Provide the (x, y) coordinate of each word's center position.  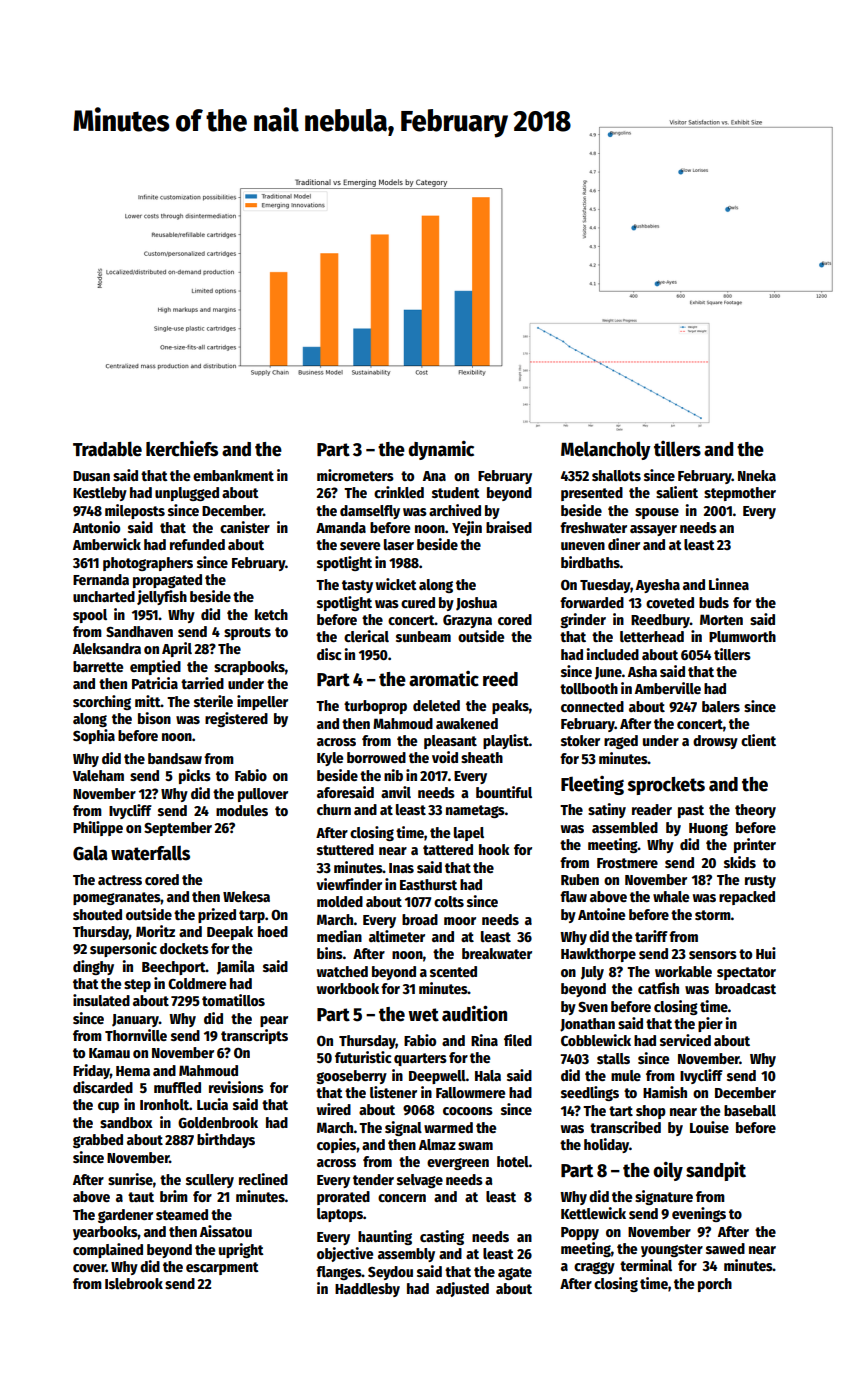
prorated (343, 1198)
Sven (593, 1007)
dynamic (441, 450)
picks (195, 776)
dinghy (93, 967)
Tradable (107, 449)
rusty (760, 881)
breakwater (497, 953)
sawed (725, 1248)
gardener (125, 1216)
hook (494, 849)
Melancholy (605, 450)
